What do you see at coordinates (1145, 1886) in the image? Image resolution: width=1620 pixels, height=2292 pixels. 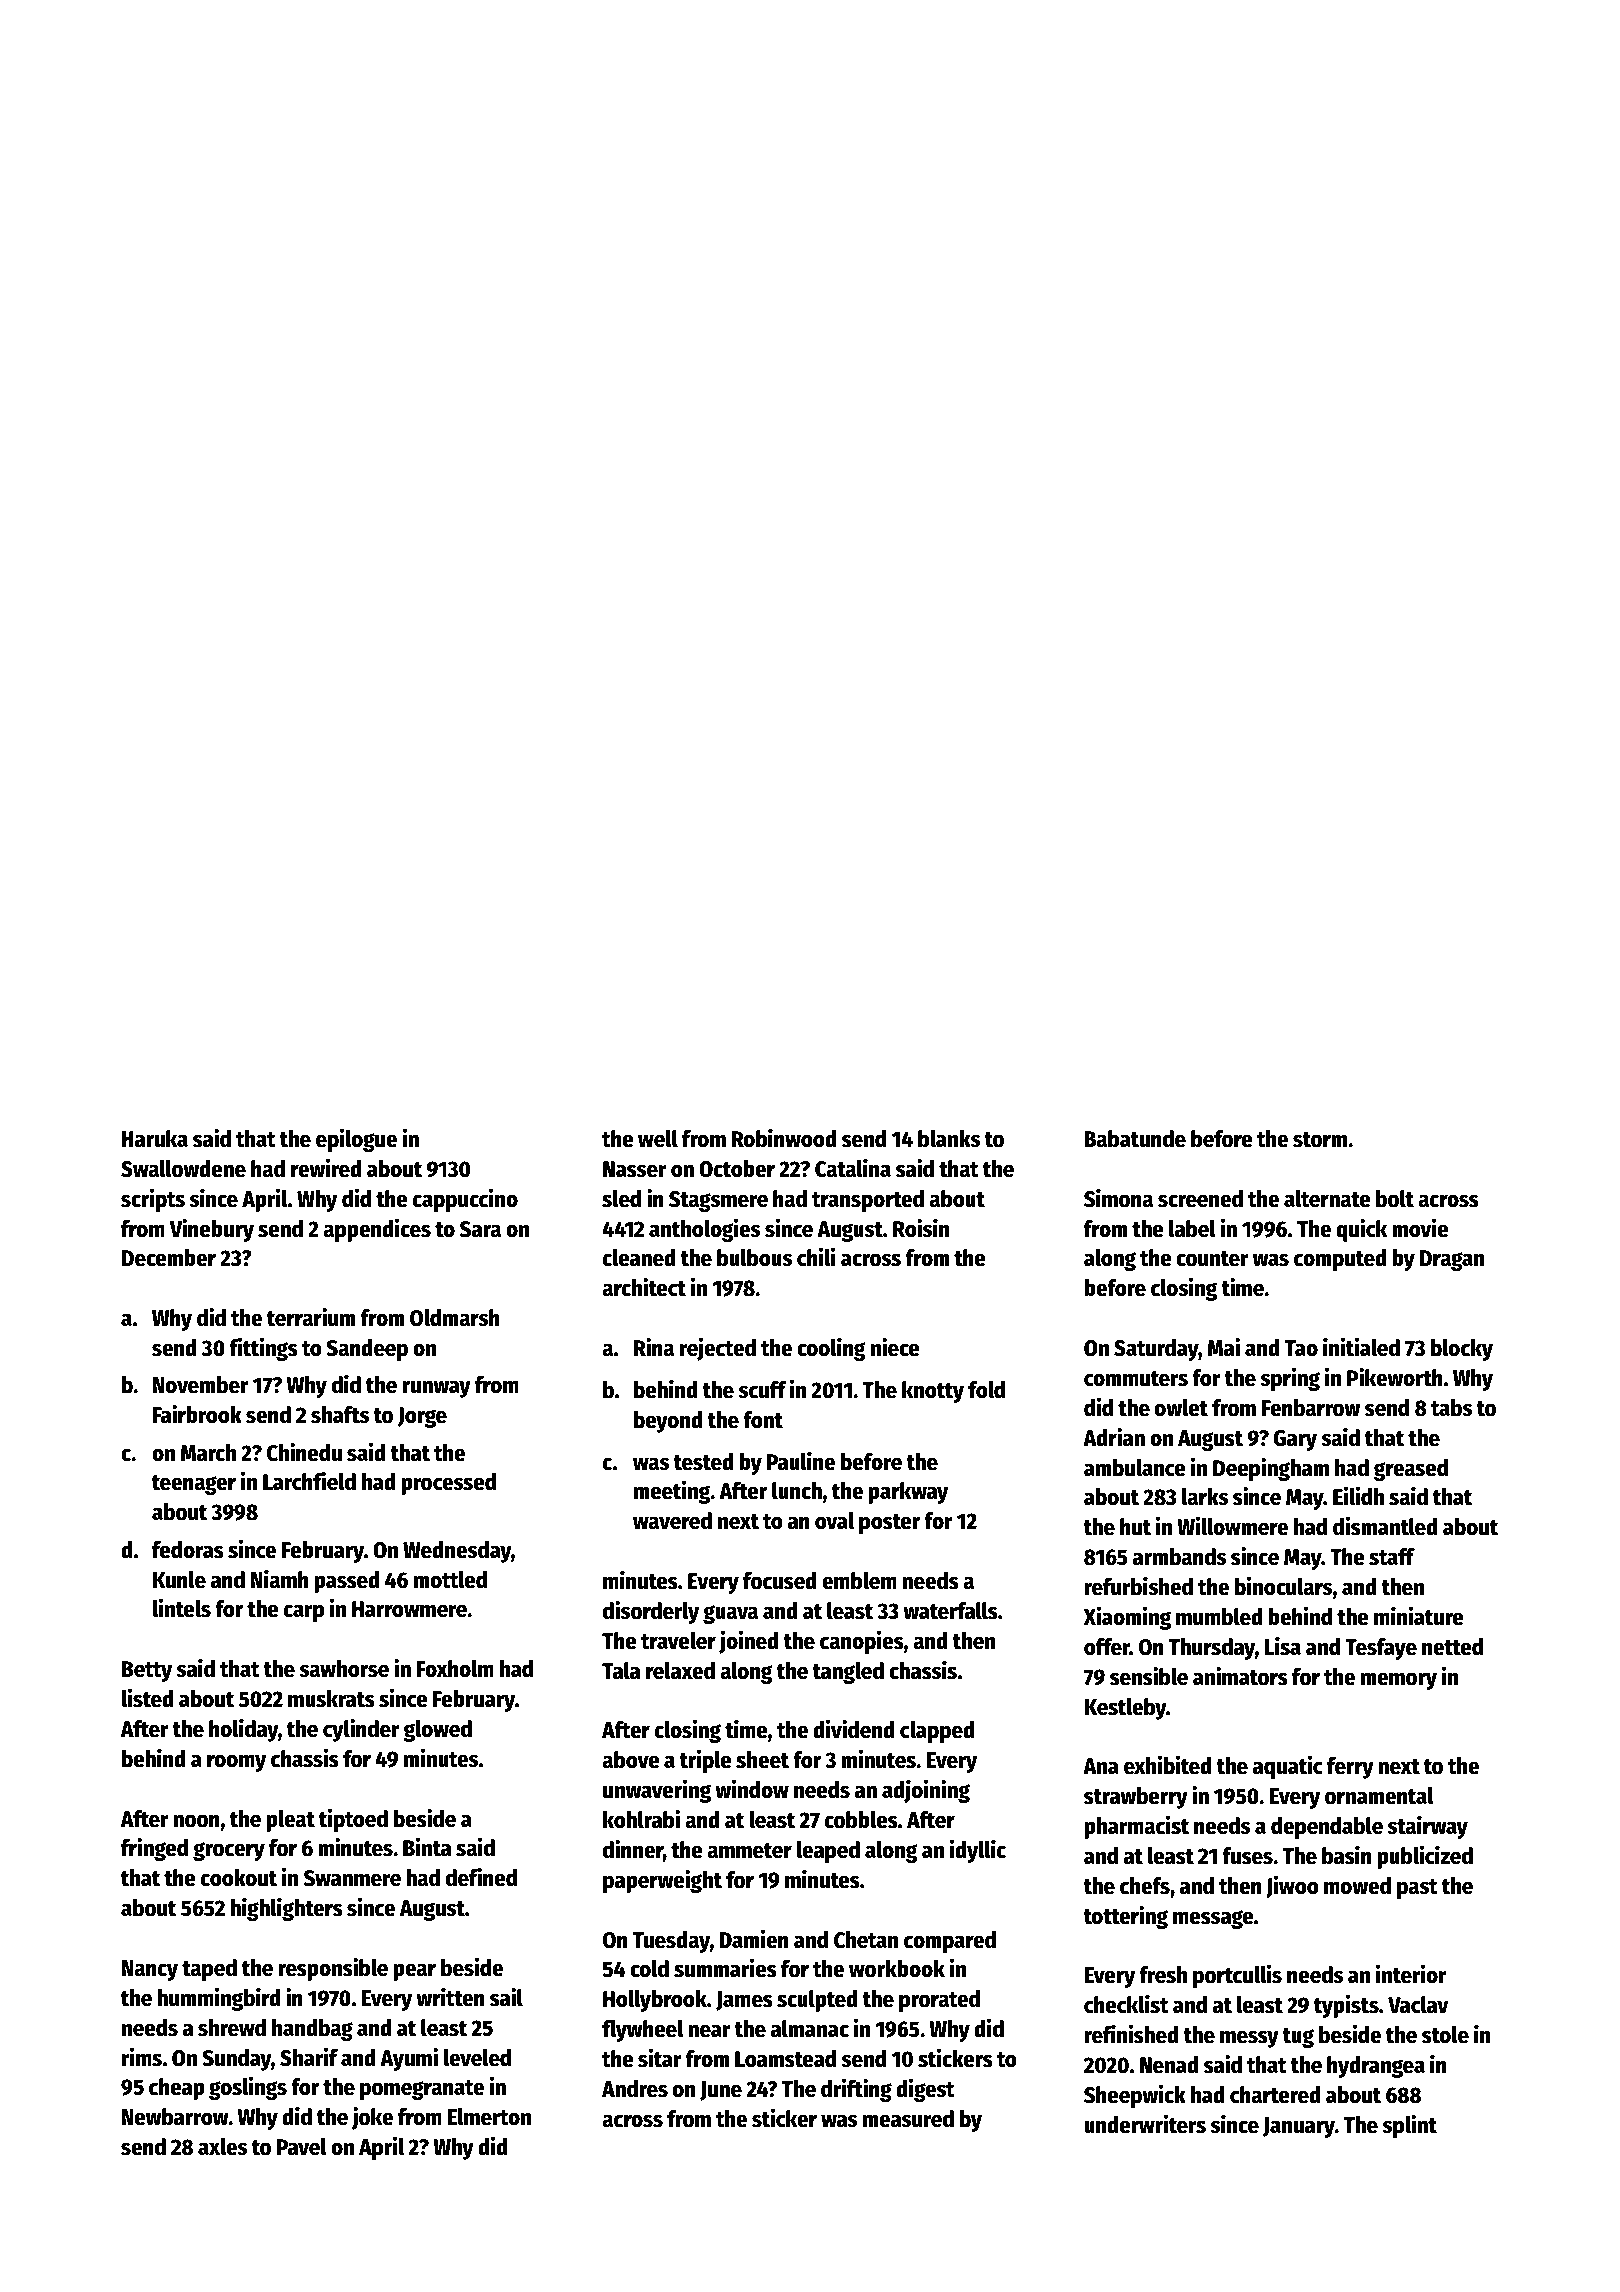 I see `chefs` at bounding box center [1145, 1886].
